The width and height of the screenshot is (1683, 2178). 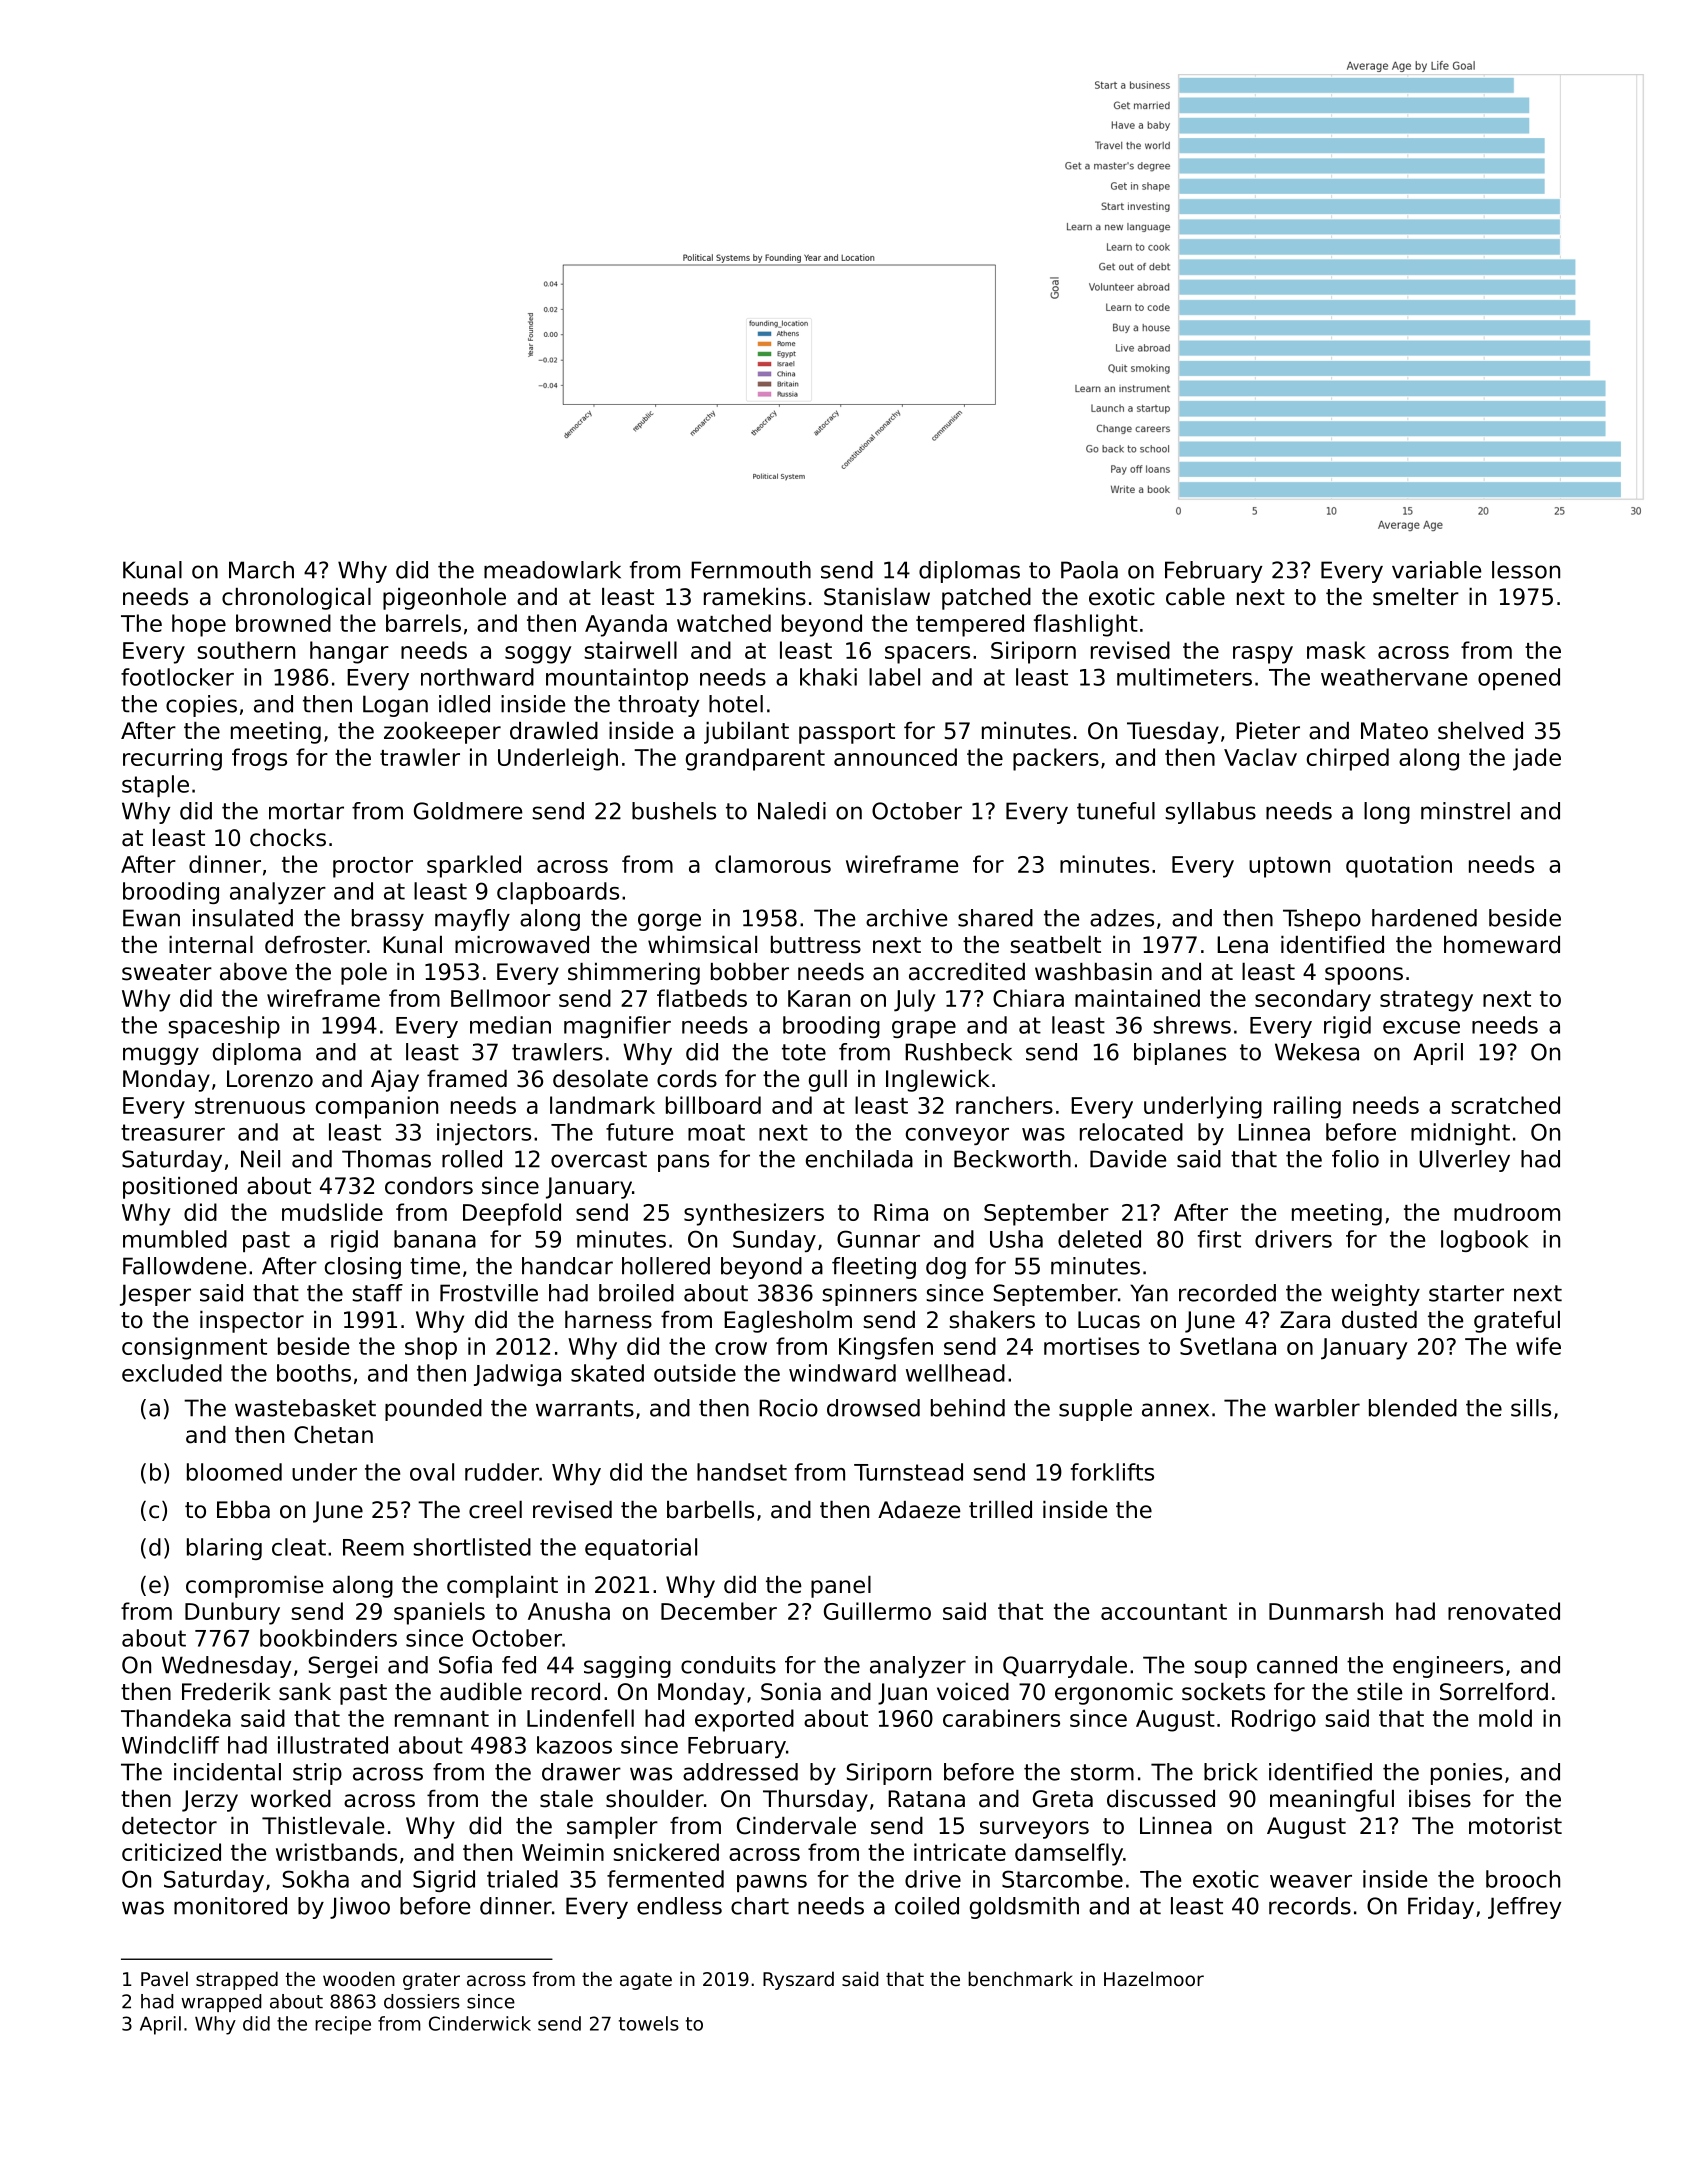 What do you see at coordinates (554, 731) in the screenshot?
I see `drawled` at bounding box center [554, 731].
